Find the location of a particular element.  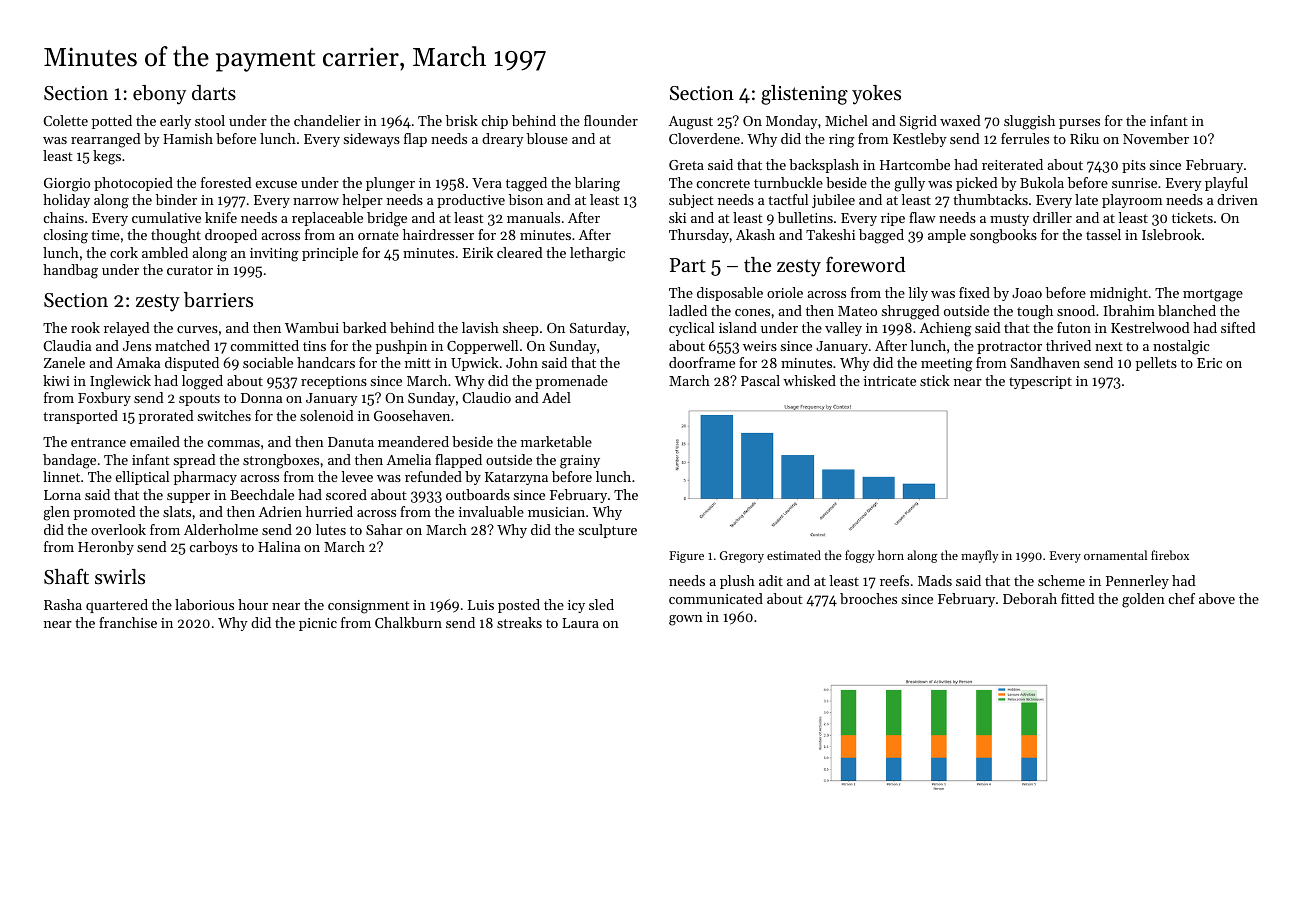

invaluable is located at coordinates (491, 511).
